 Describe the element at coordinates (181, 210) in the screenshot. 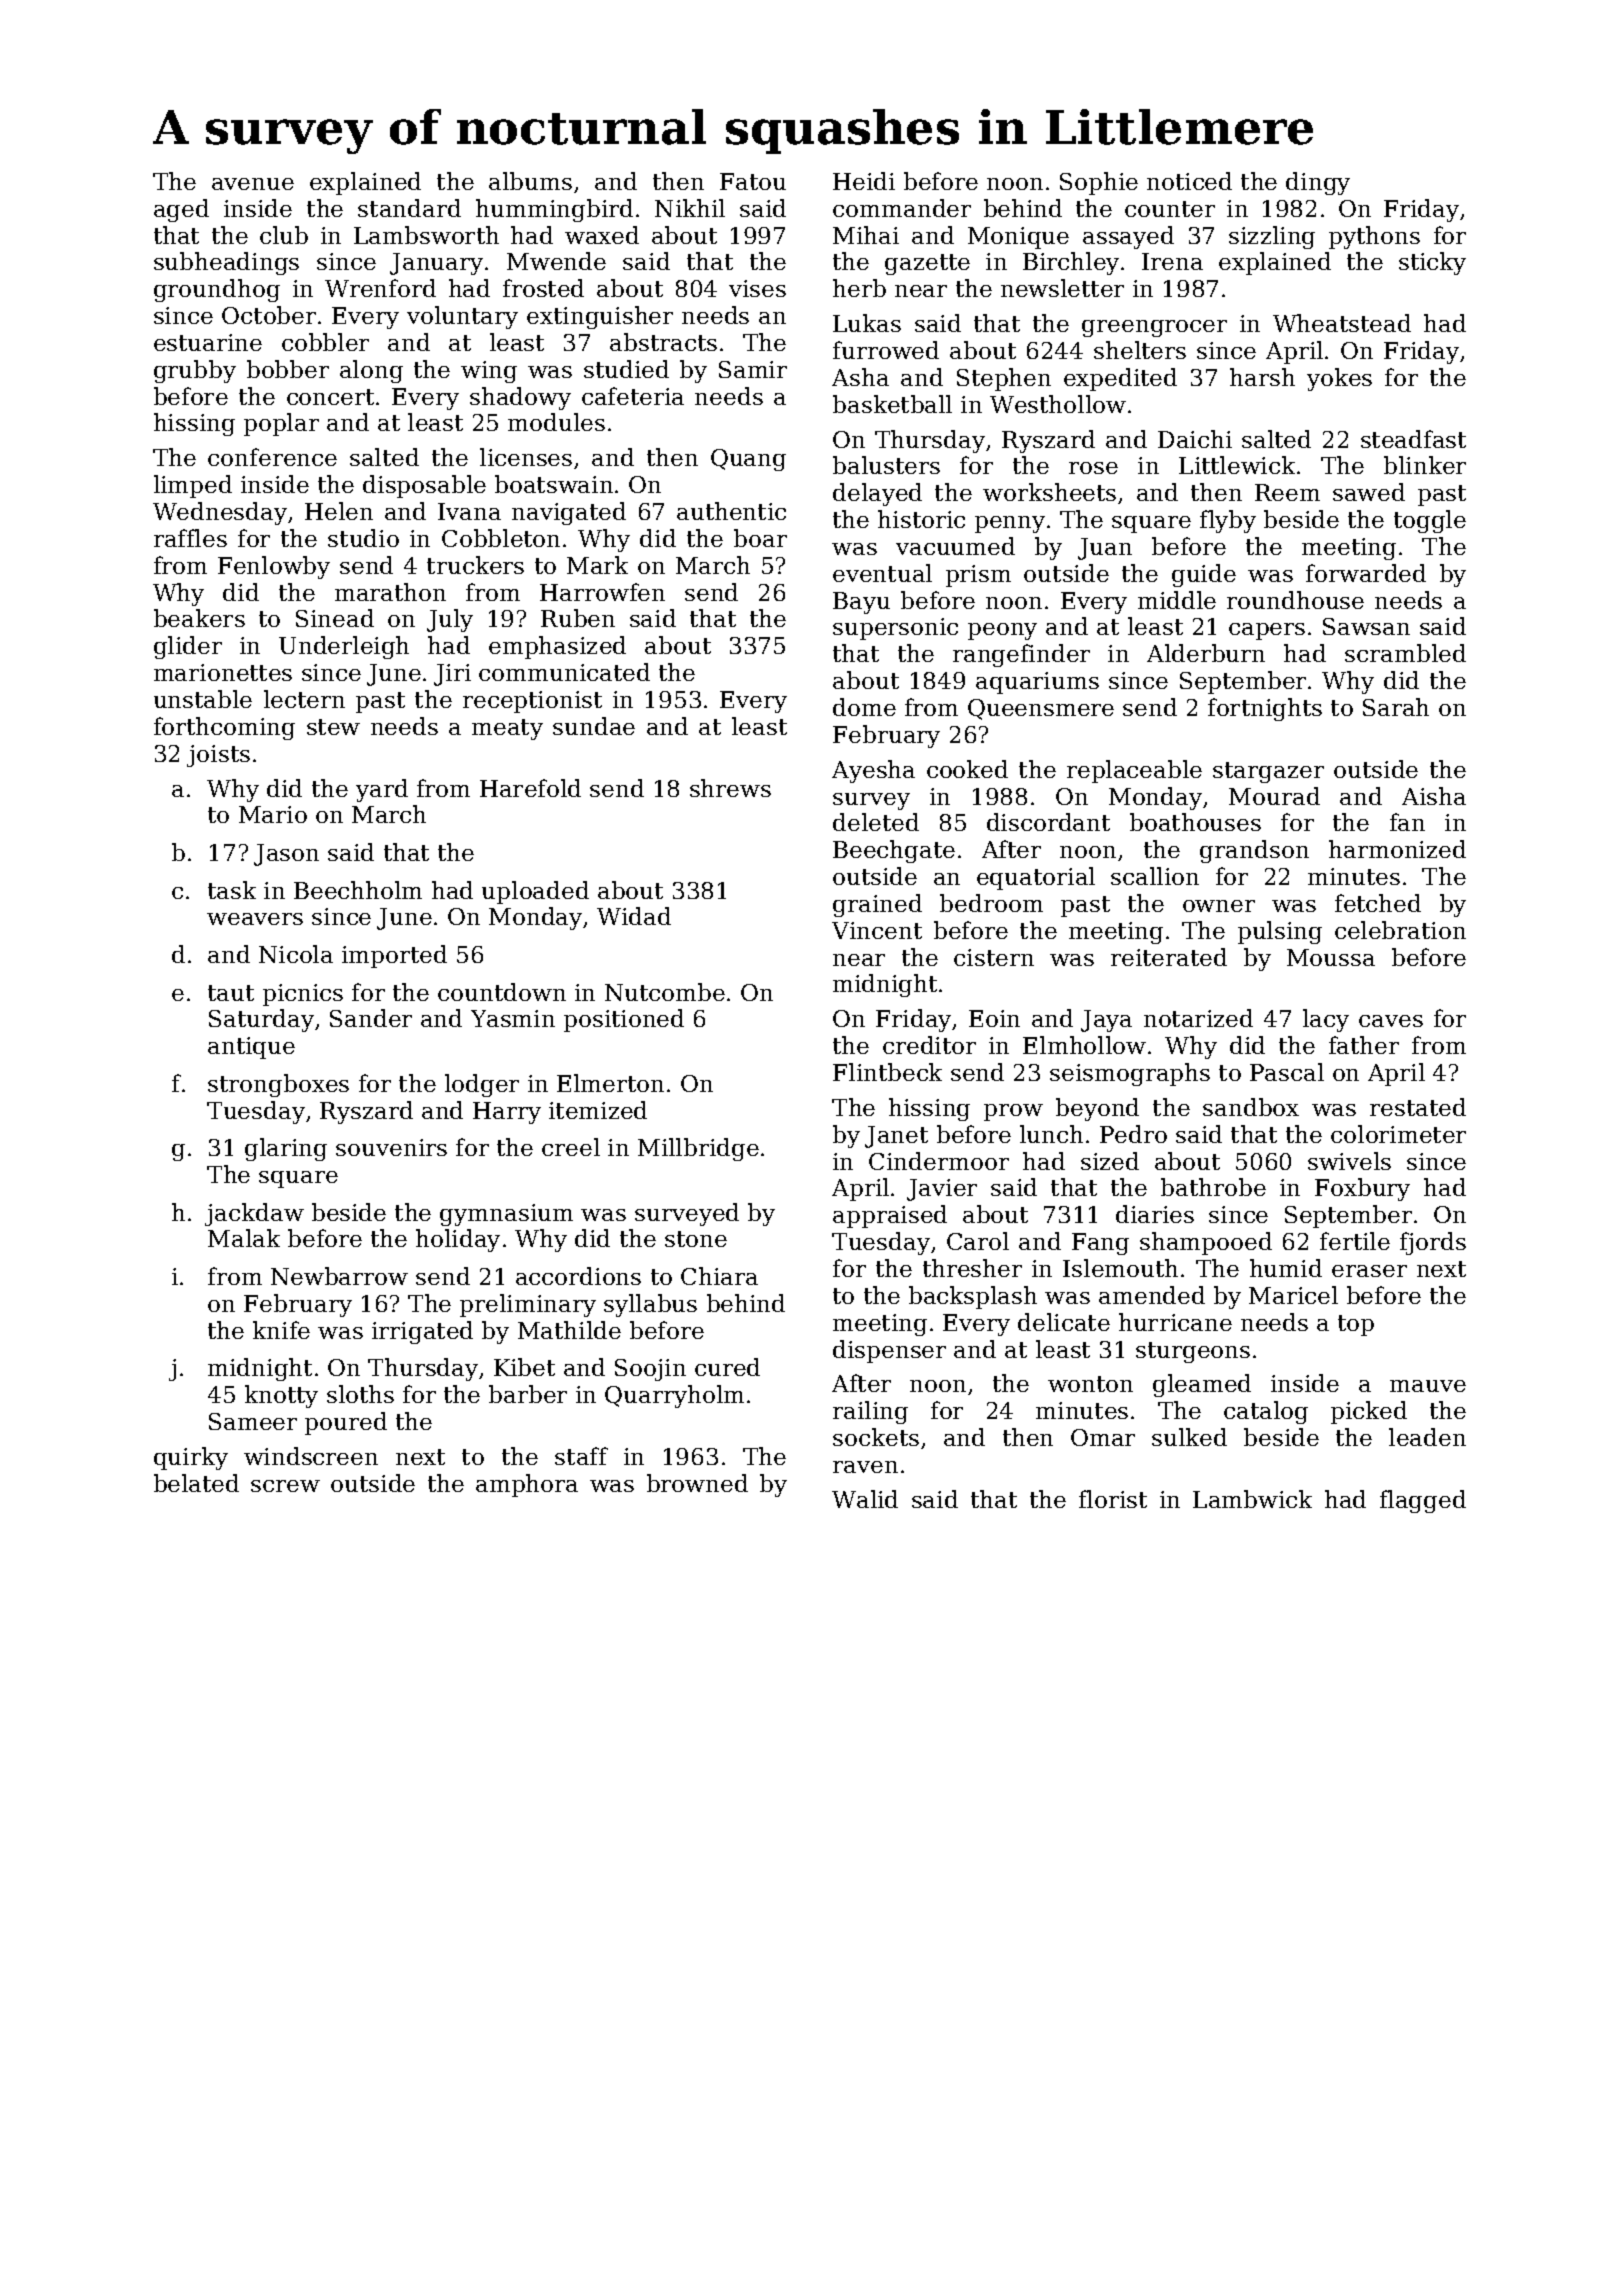

I see `aged` at that location.
